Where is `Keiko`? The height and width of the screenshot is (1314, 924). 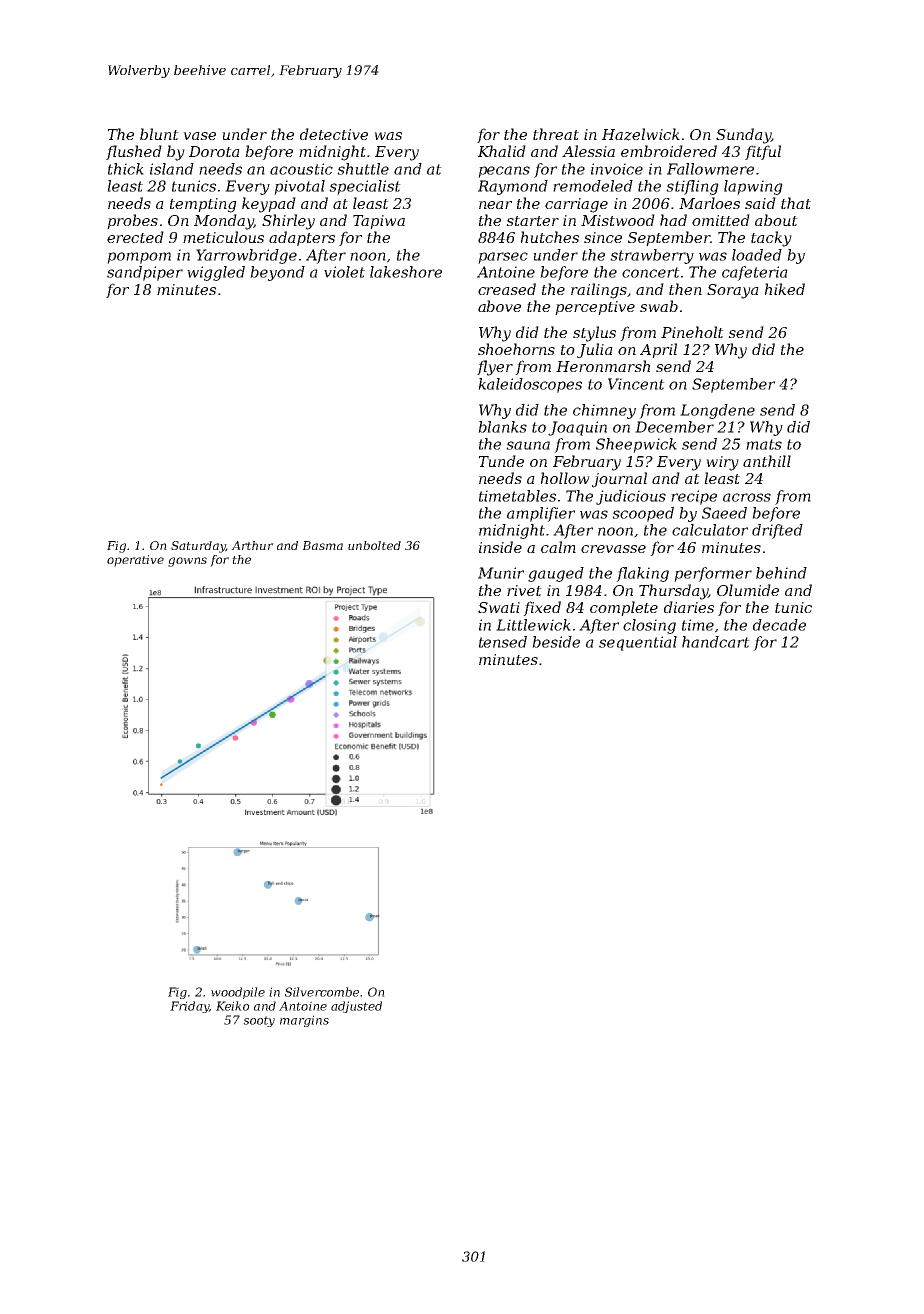
Keiko is located at coordinates (232, 1006).
